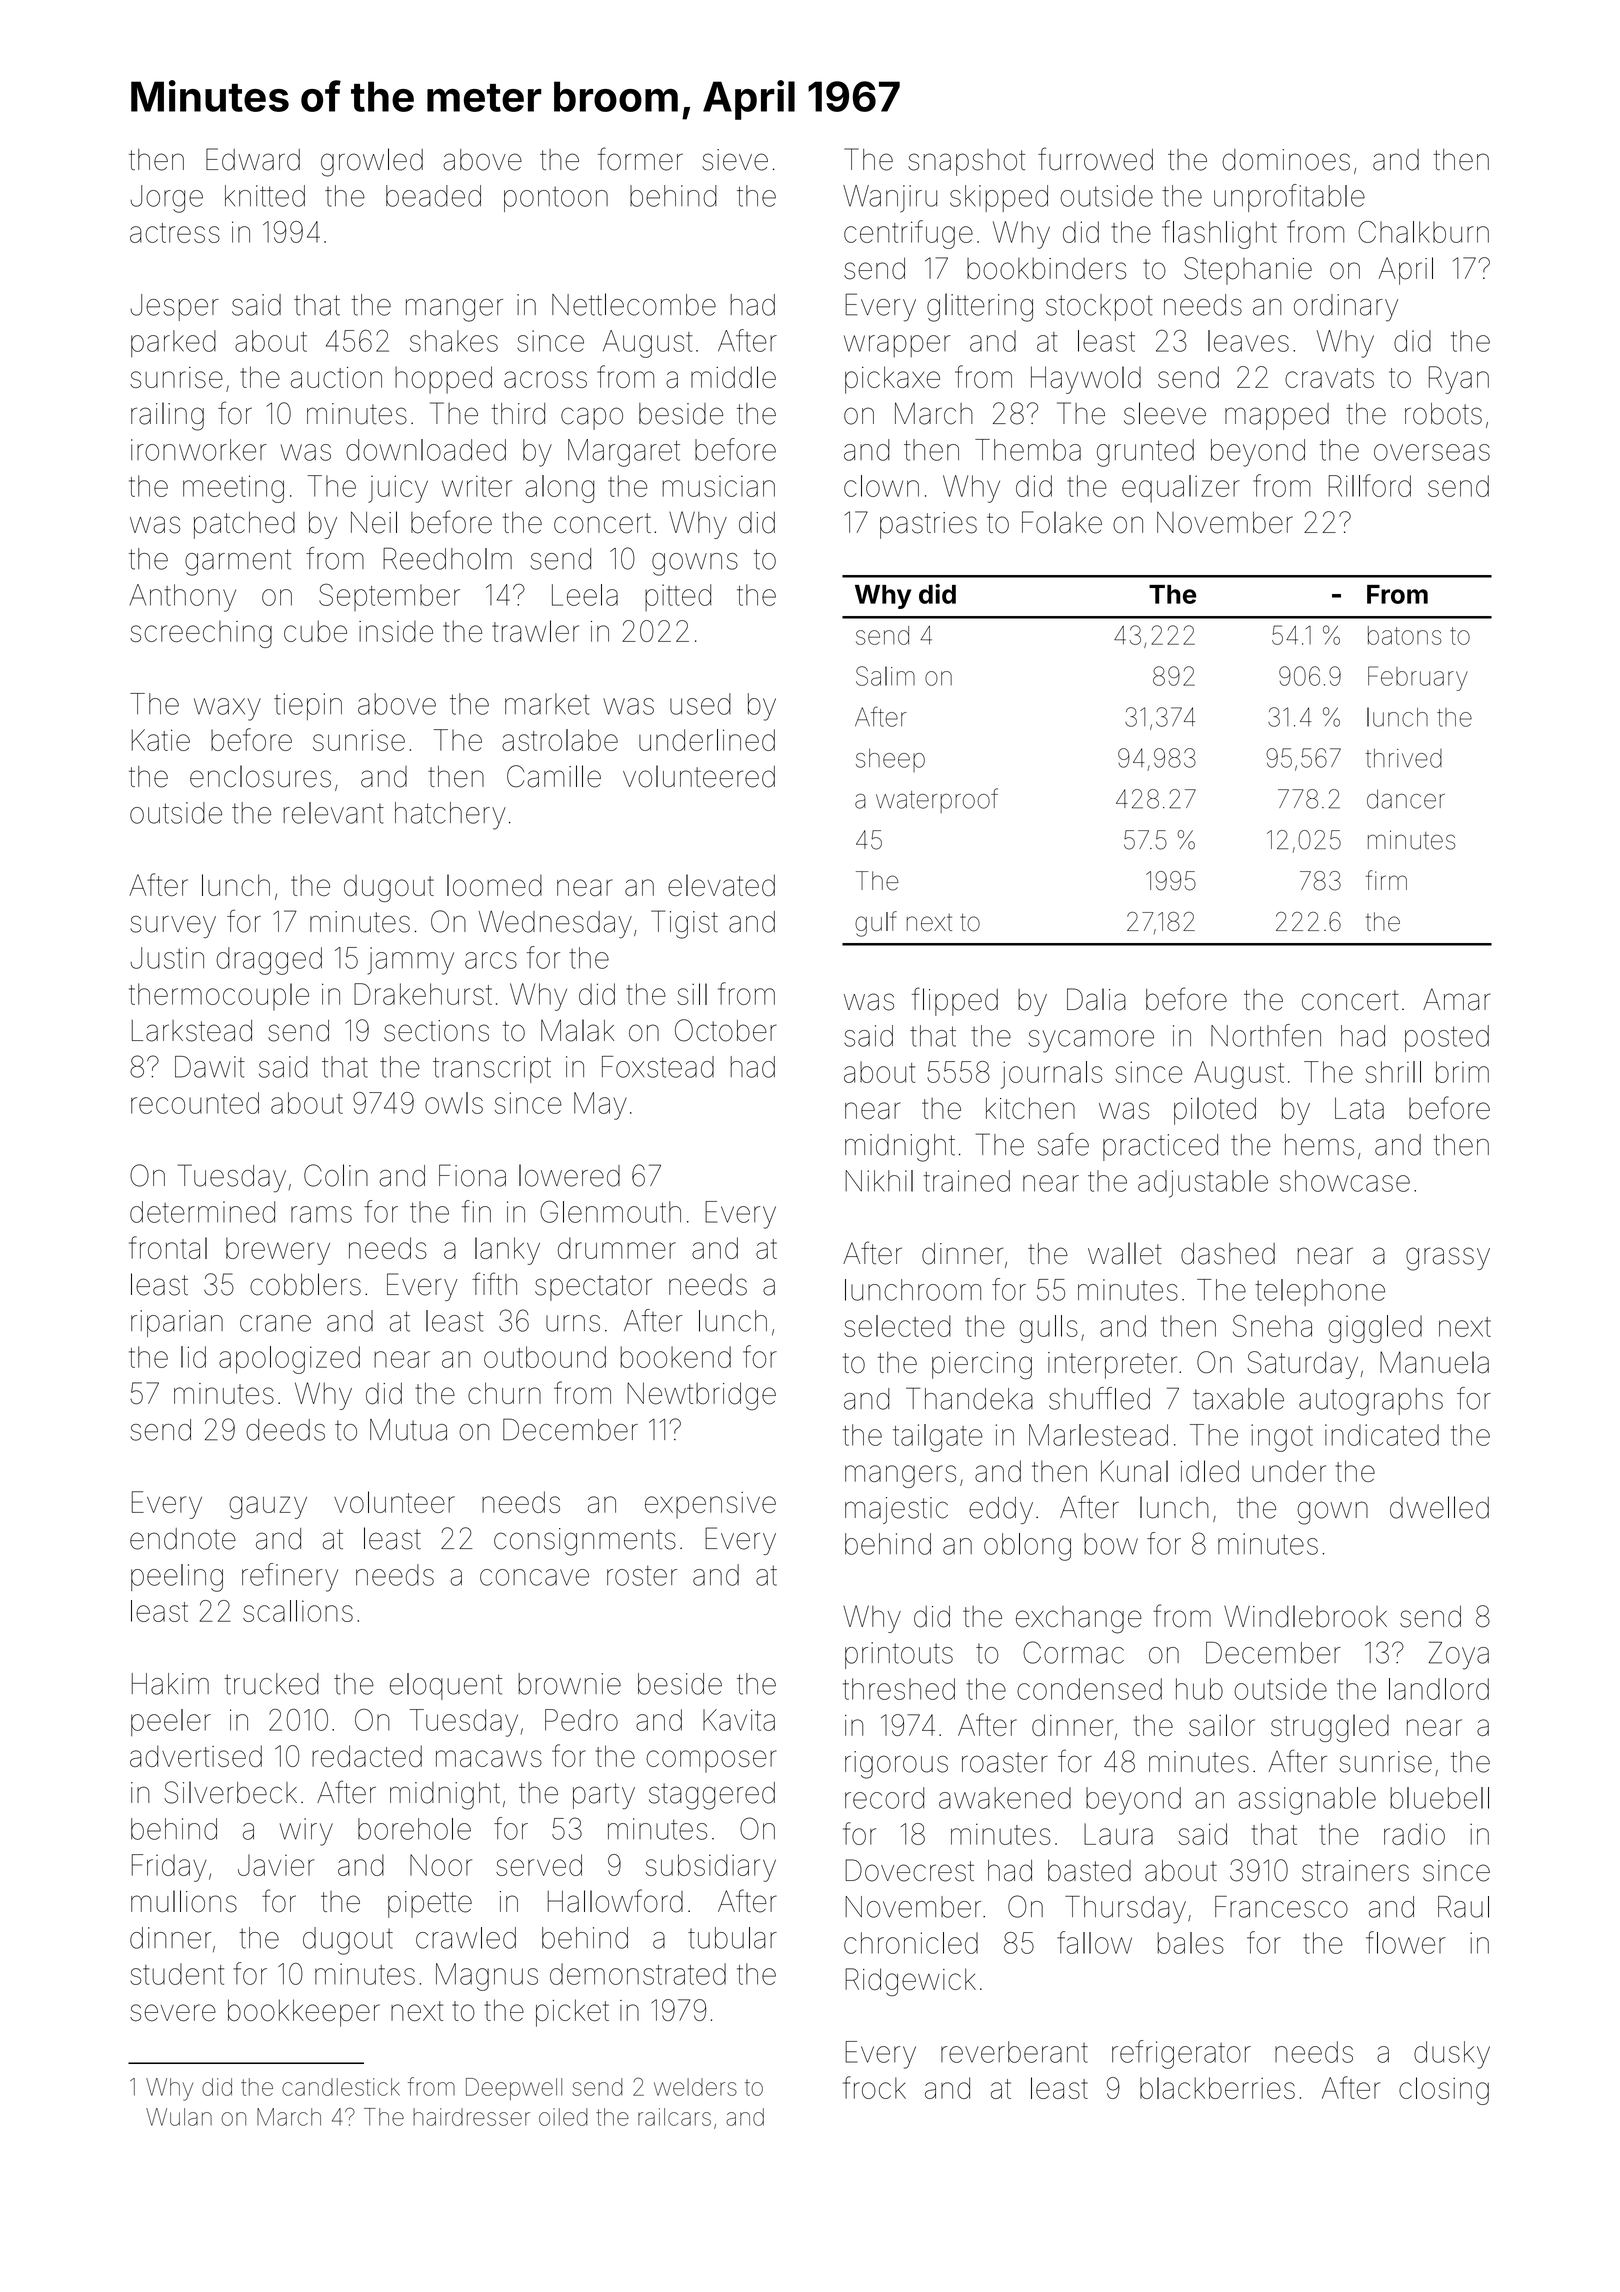 This screenshot has height=2292, width=1620. What do you see at coordinates (1272, 1326) in the screenshot?
I see `Sneha` at bounding box center [1272, 1326].
